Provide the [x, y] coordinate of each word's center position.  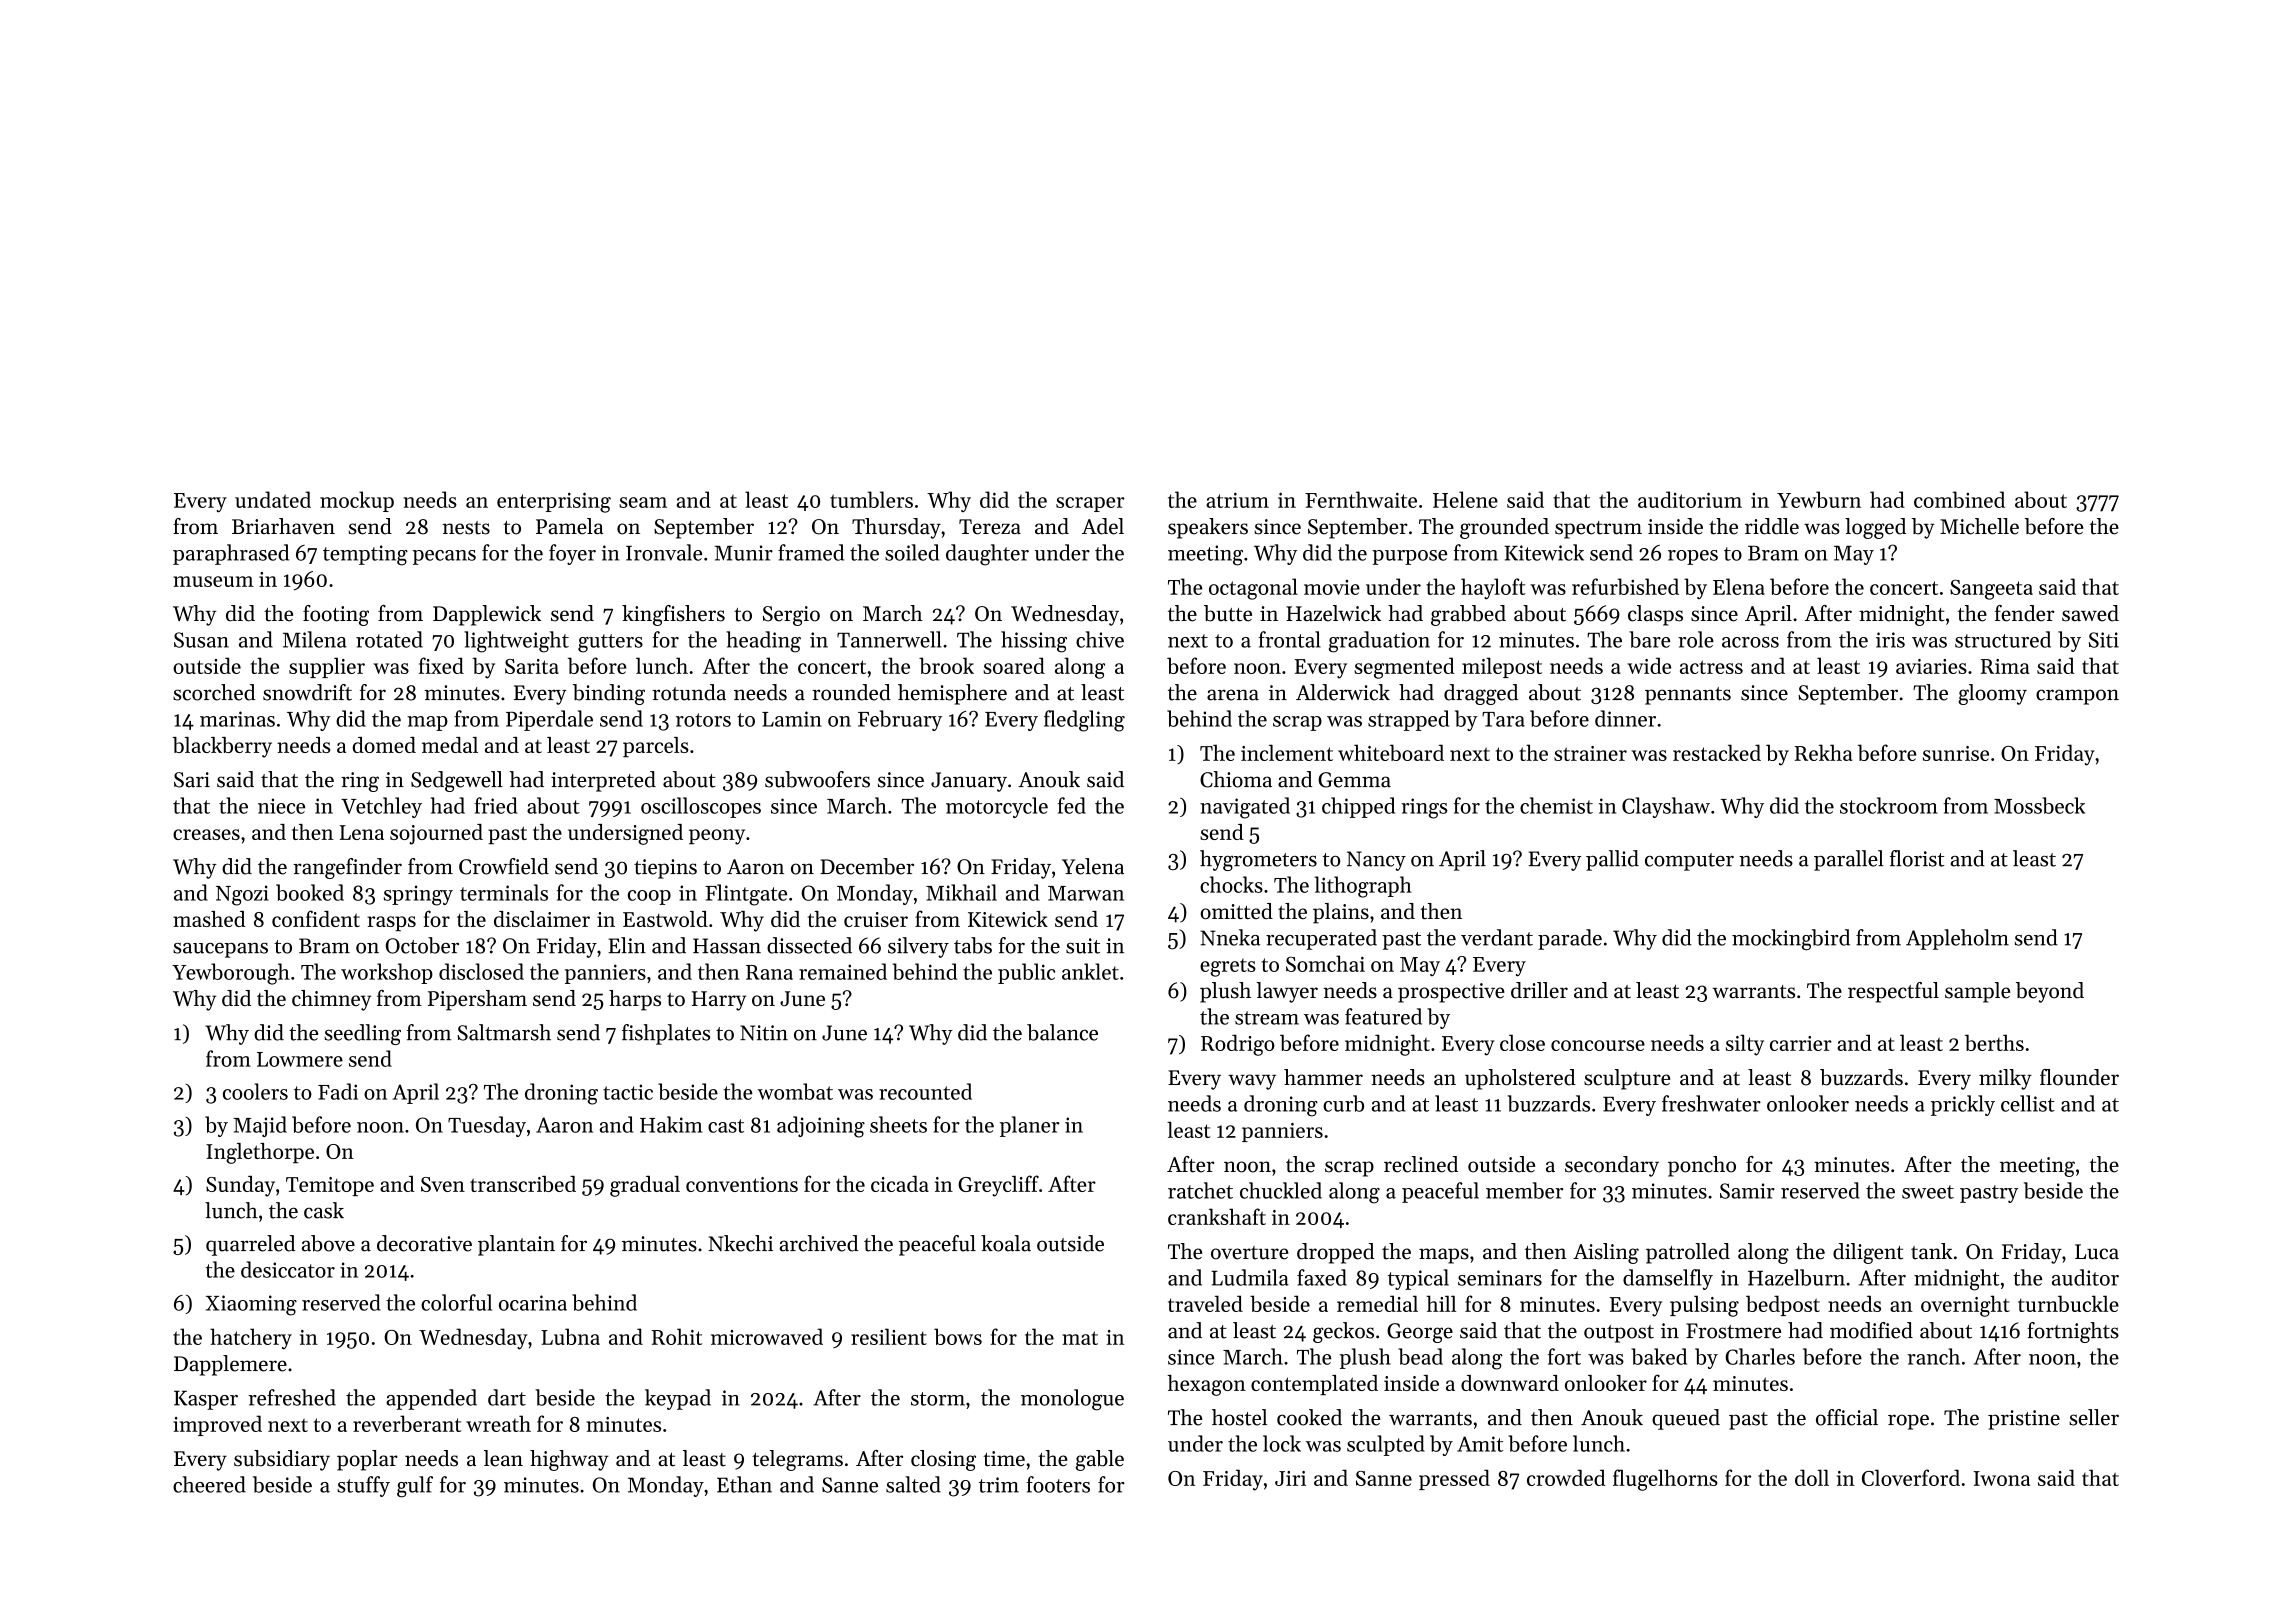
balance [1062, 1032]
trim [999, 1485]
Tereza [990, 527]
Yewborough [231, 974]
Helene [1465, 499]
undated [273, 499]
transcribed [523, 1184]
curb [1343, 1103]
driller [1539, 990]
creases [206, 834]
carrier [1801, 1043]
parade [1570, 939]
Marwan [1086, 893]
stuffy [363, 1486]
